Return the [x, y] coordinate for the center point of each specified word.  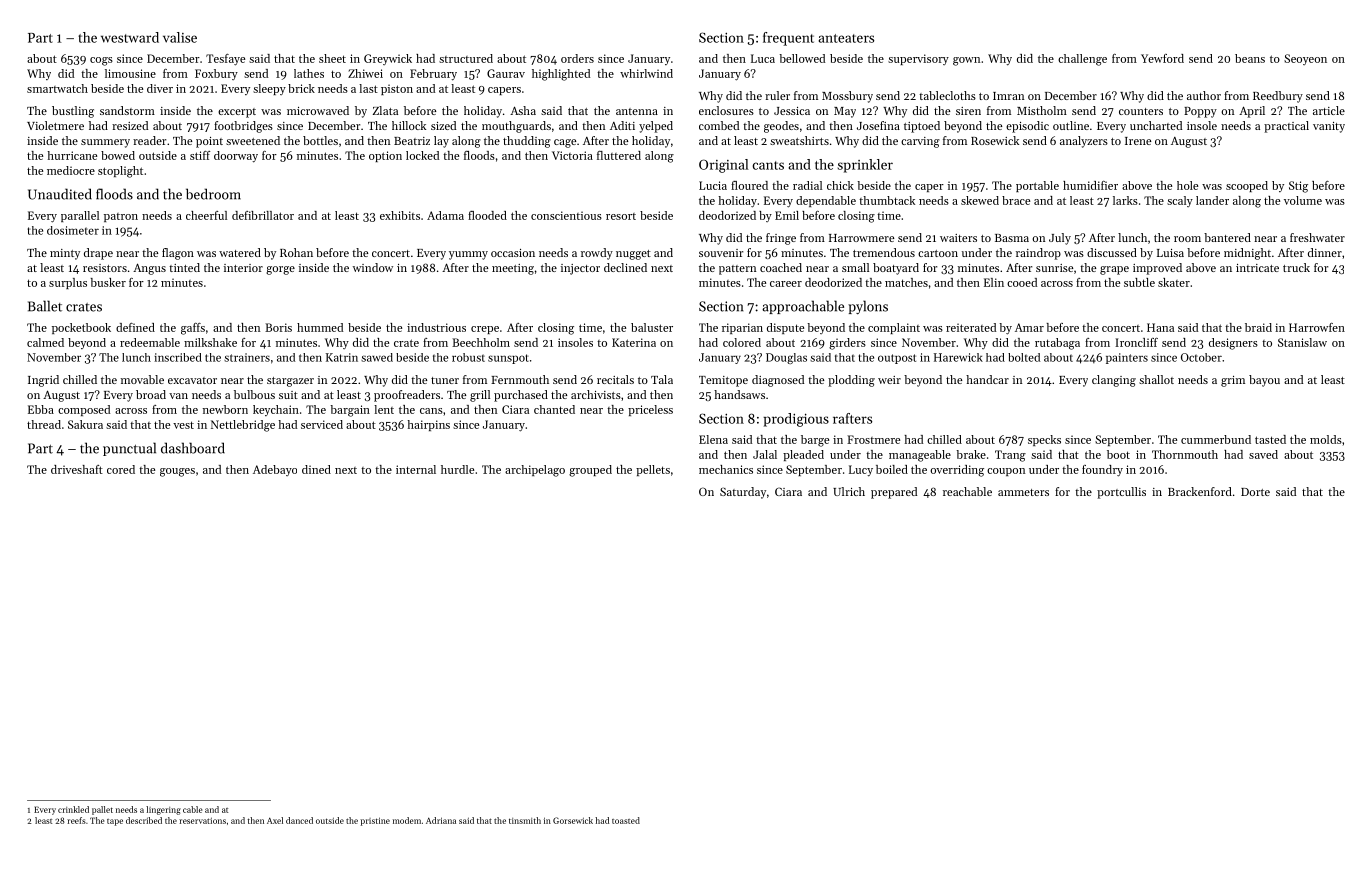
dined [316, 469]
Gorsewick [573, 820]
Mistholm [1042, 110]
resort [621, 216]
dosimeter [73, 230]
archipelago [535, 471]
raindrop [1038, 254]
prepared [894, 493]
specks [1044, 440]
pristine [375, 821]
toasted [626, 820]
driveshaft [77, 469]
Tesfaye [225, 60]
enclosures [726, 110]
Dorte [1255, 492]
